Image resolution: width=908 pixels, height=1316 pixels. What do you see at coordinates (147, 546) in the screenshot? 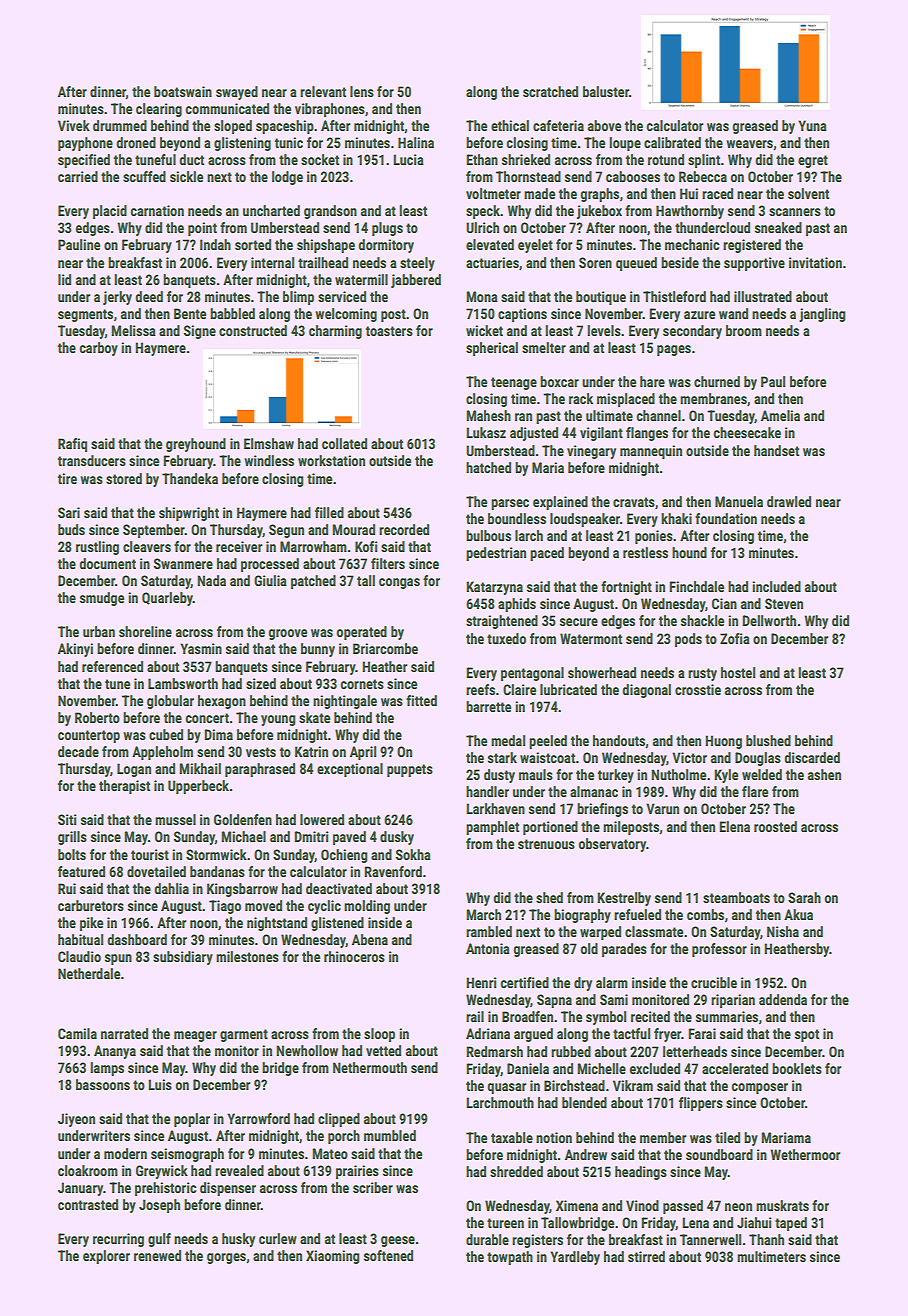
I see `cleavers` at bounding box center [147, 546].
